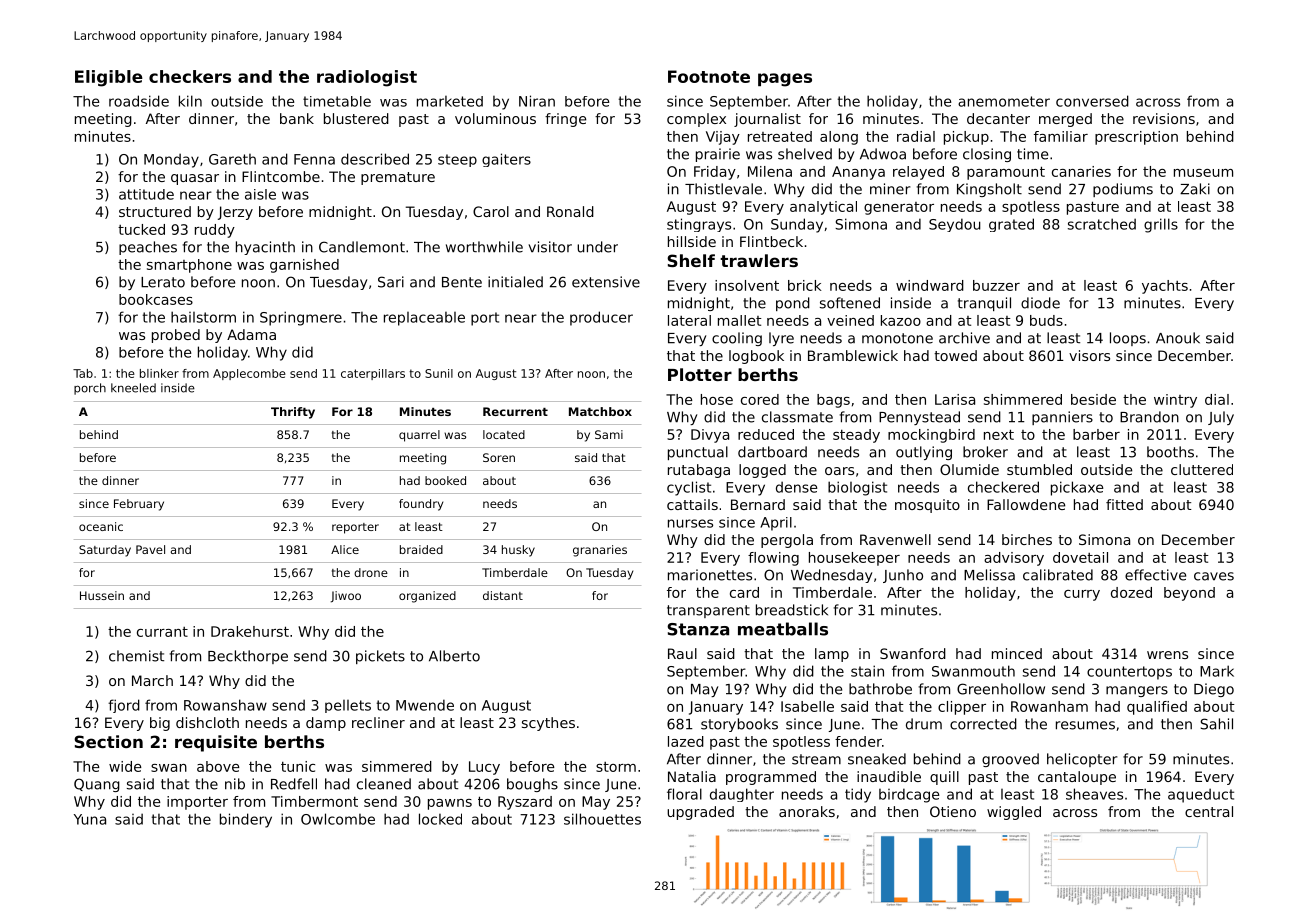  Describe the element at coordinates (246, 820) in the image. I see `bindery` at that location.
